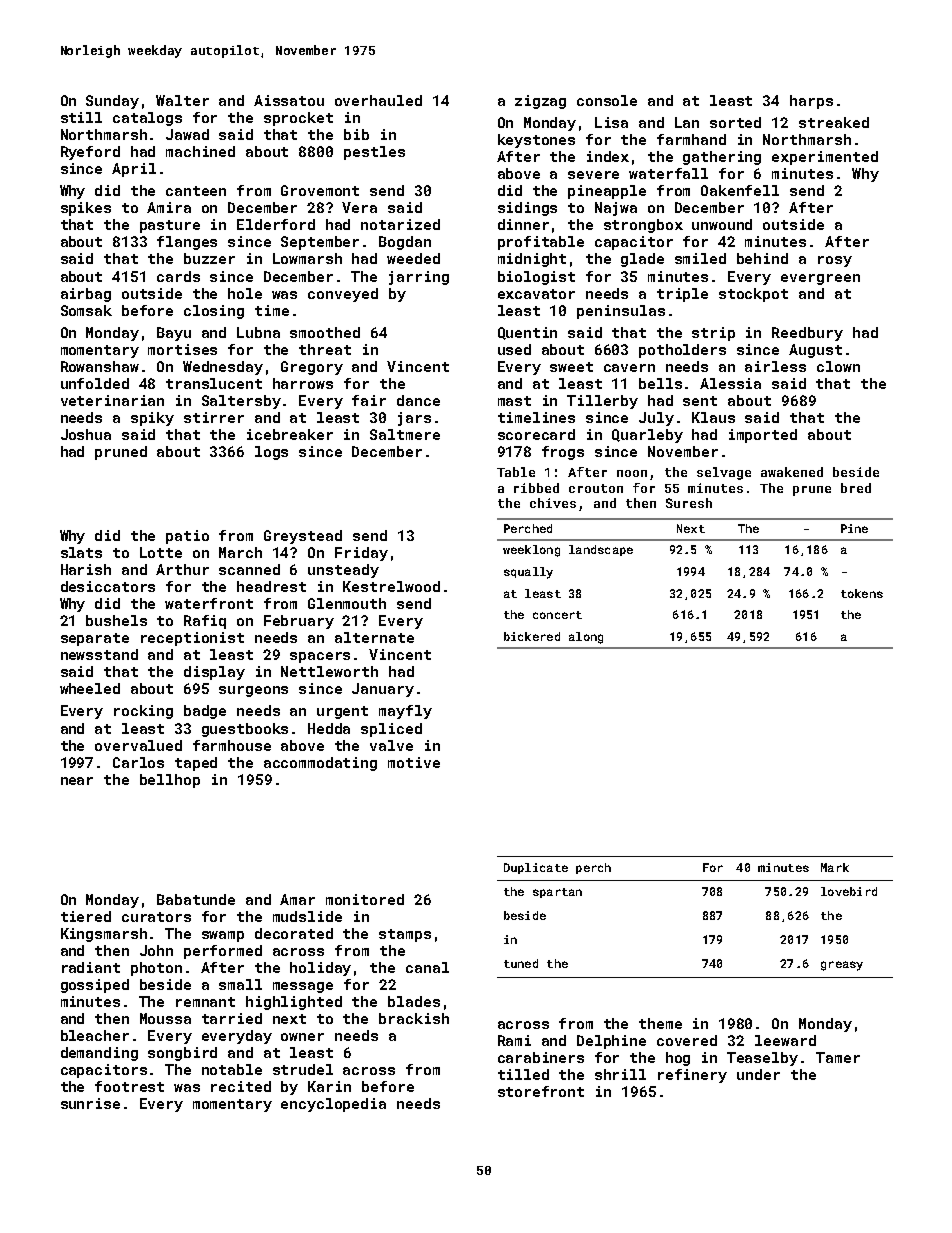  What do you see at coordinates (775, 366) in the page?
I see `airless` at bounding box center [775, 366].
